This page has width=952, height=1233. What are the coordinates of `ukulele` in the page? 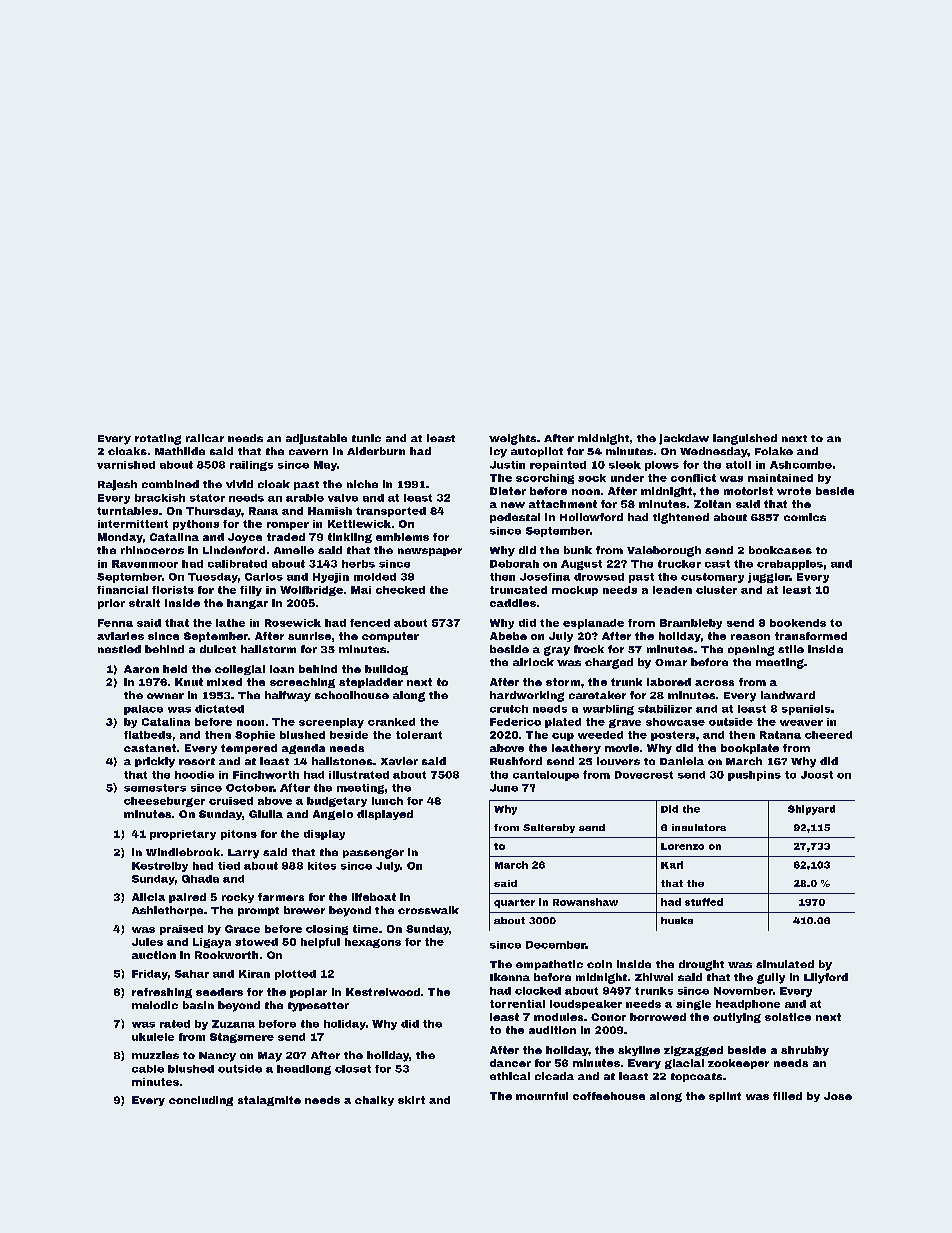 It's located at (153, 1037).
